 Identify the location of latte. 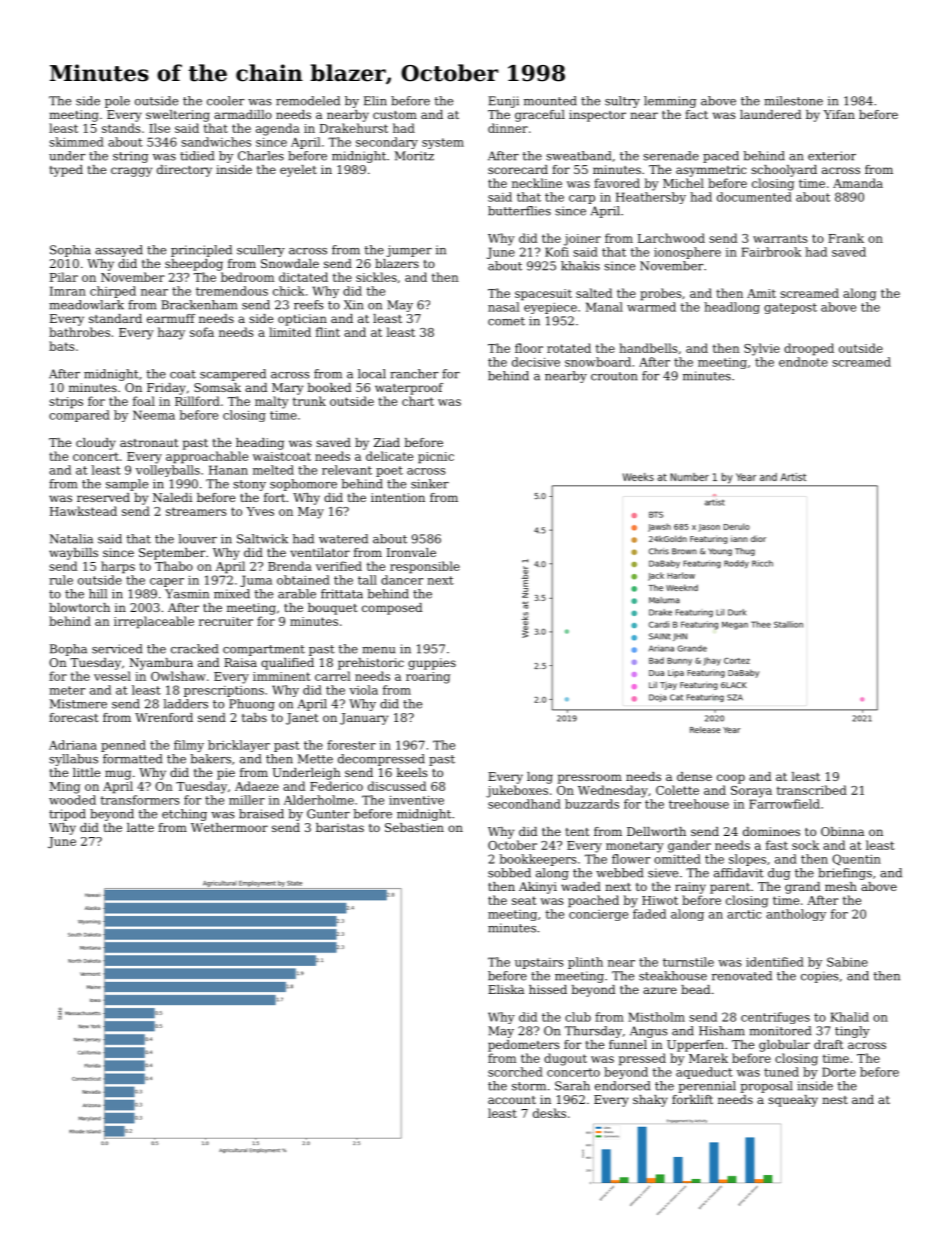
(140, 827).
